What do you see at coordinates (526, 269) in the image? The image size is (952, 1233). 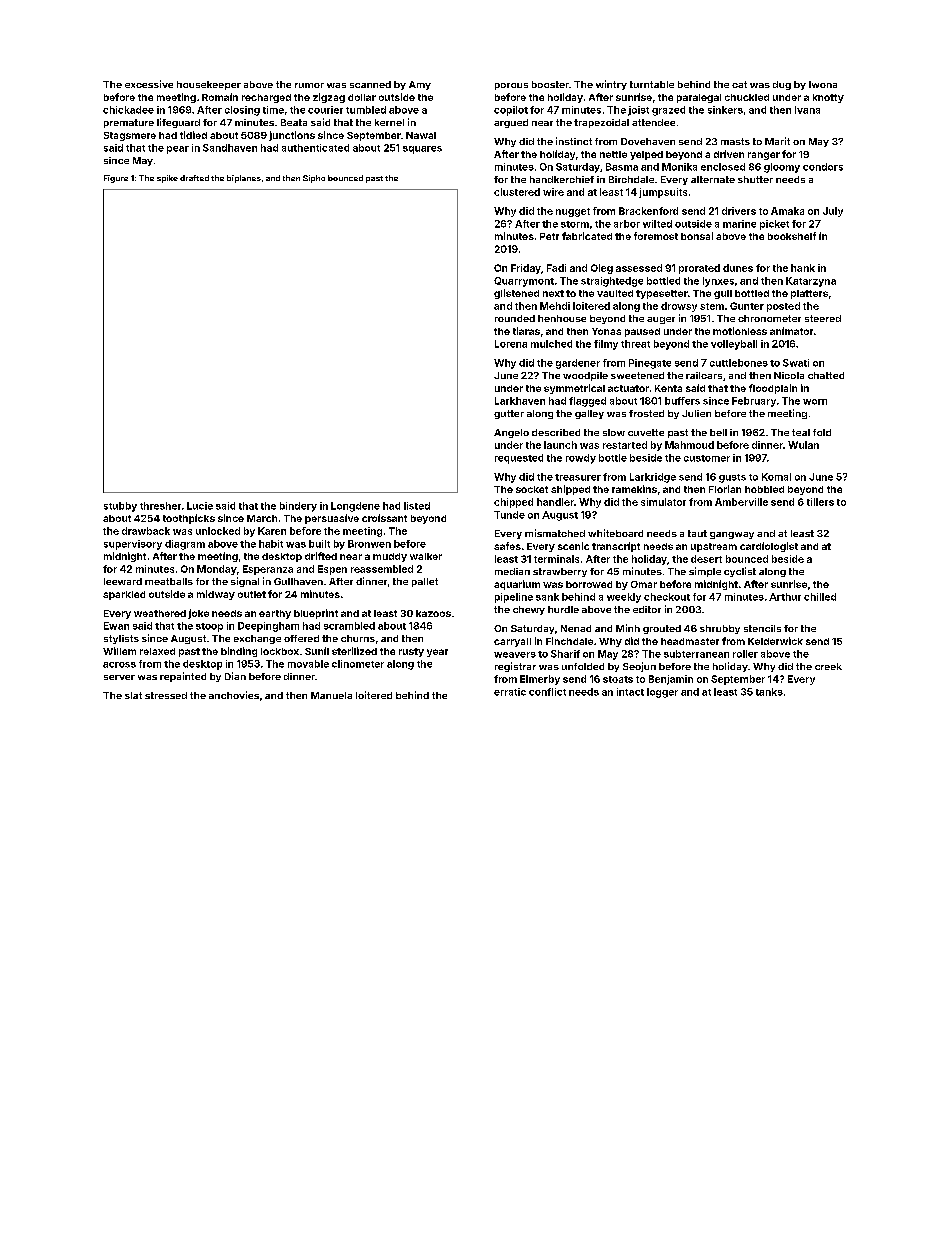 I see `Friday` at bounding box center [526, 269].
